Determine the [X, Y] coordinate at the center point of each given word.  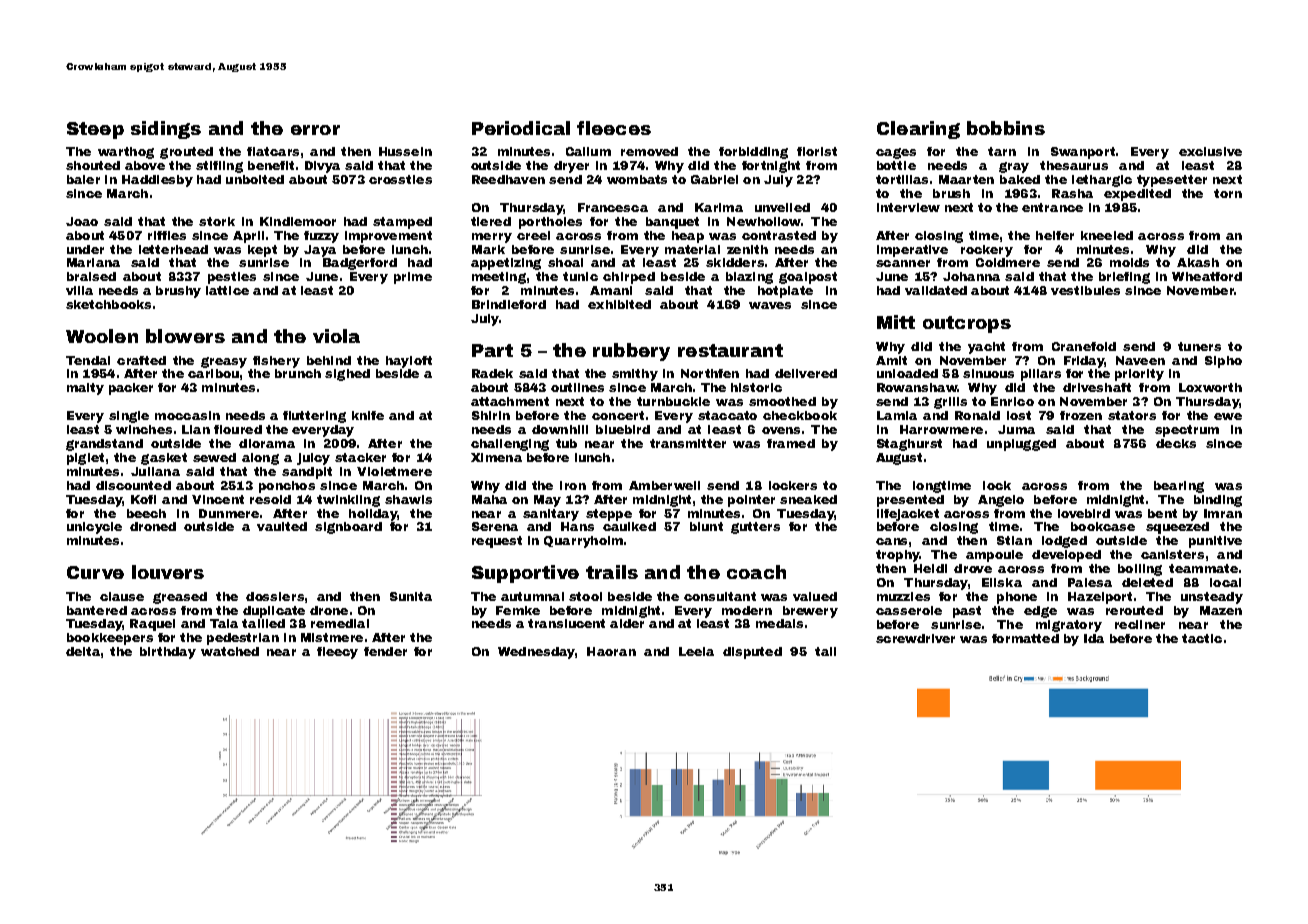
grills [950, 403]
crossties [400, 179]
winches [144, 429]
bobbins [1006, 128]
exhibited [619, 304]
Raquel [152, 625]
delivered [806, 373]
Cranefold [1084, 346]
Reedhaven [508, 179]
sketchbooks [108, 304]
